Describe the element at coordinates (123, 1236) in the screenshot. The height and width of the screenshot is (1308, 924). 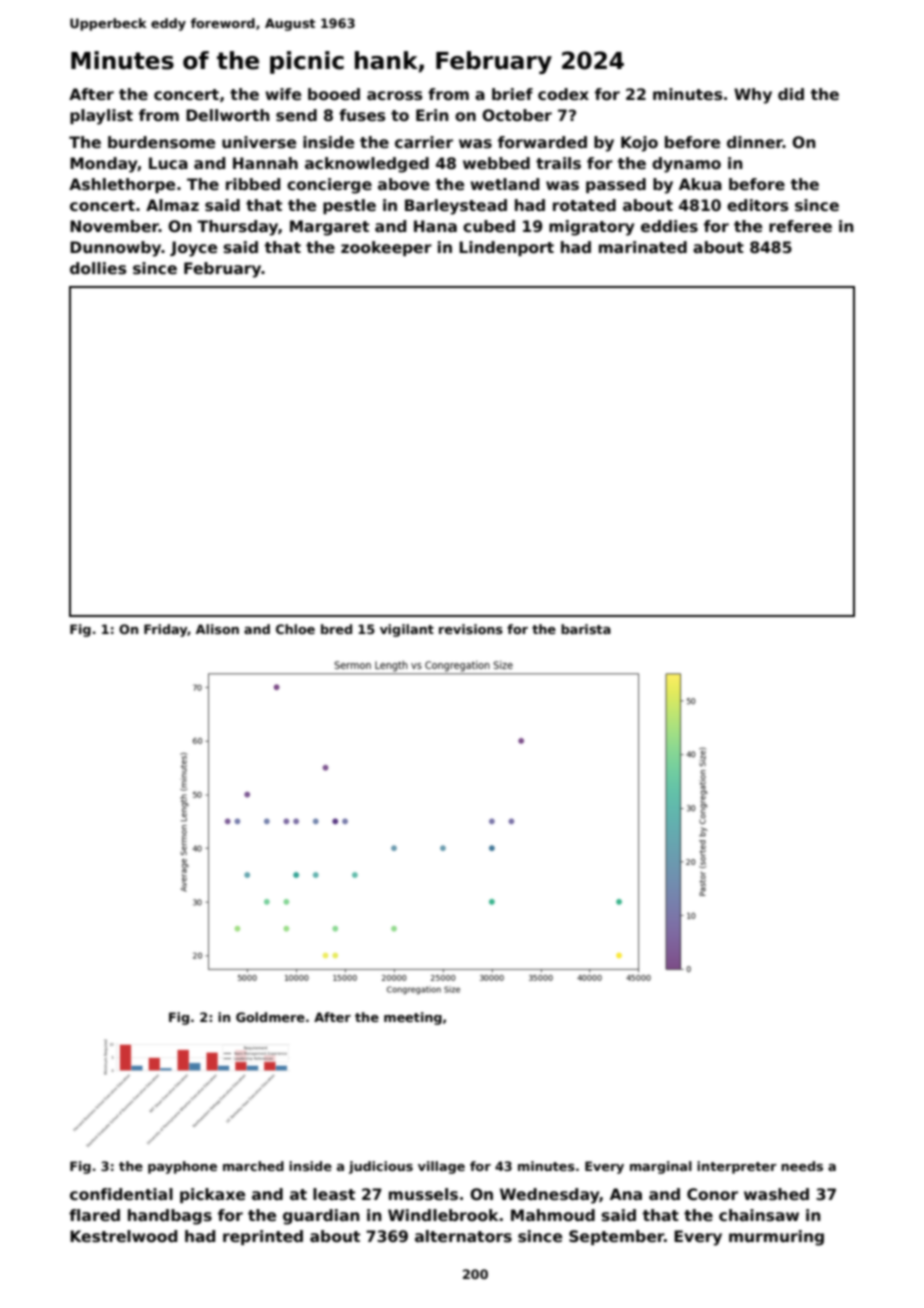
I see `Kestrelwood` at that location.
